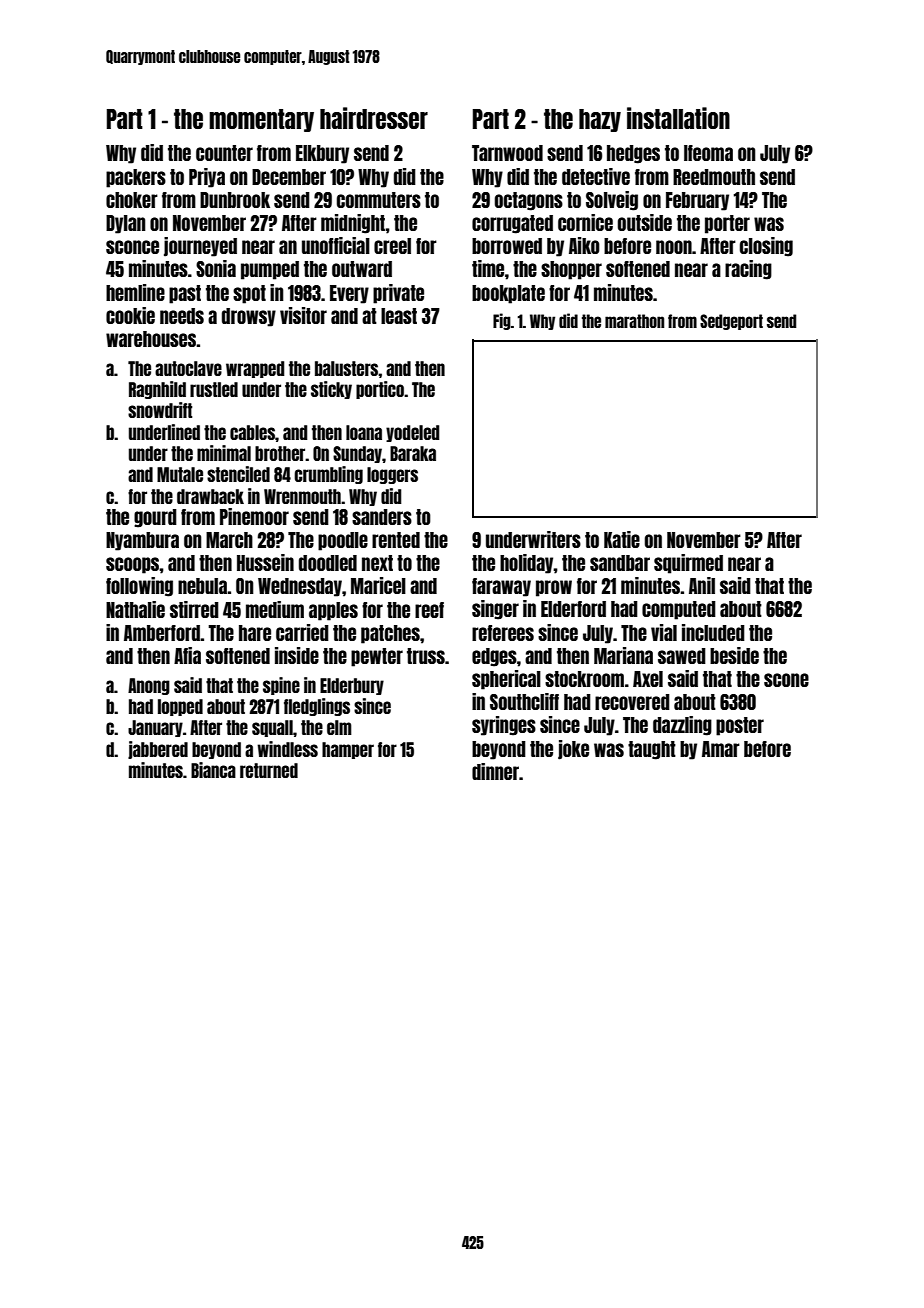 Image resolution: width=924 pixels, height=1308 pixels. Describe the element at coordinates (136, 178) in the screenshot. I see `packers` at that location.
